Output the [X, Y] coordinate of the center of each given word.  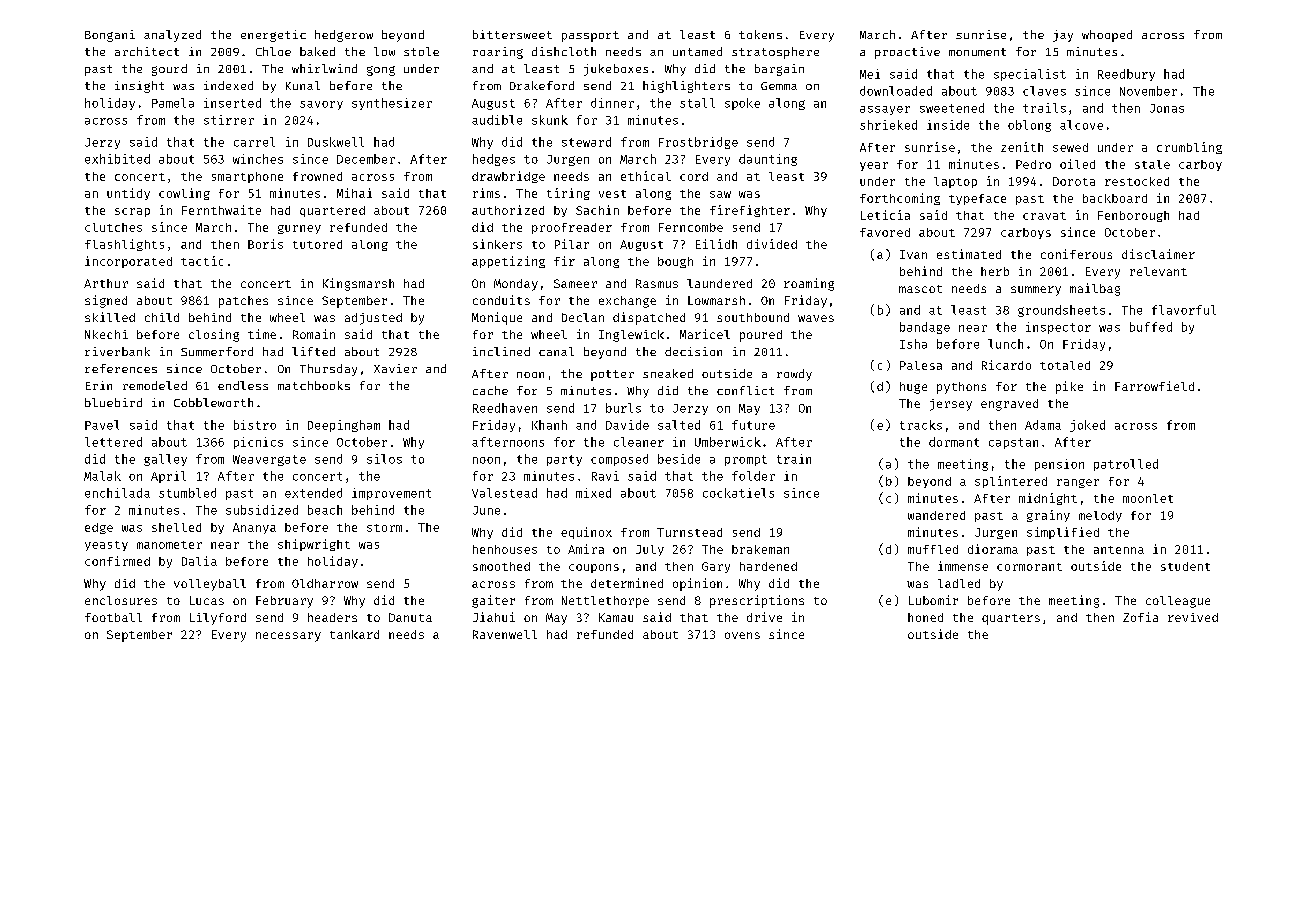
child [162, 317]
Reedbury [1126, 75]
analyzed [172, 36]
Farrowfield [1154, 386]
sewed [1070, 147]
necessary [288, 637]
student [1185, 566]
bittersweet [512, 34]
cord [694, 176]
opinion [697, 584]
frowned [317, 176]
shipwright [314, 545]
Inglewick [631, 336]
